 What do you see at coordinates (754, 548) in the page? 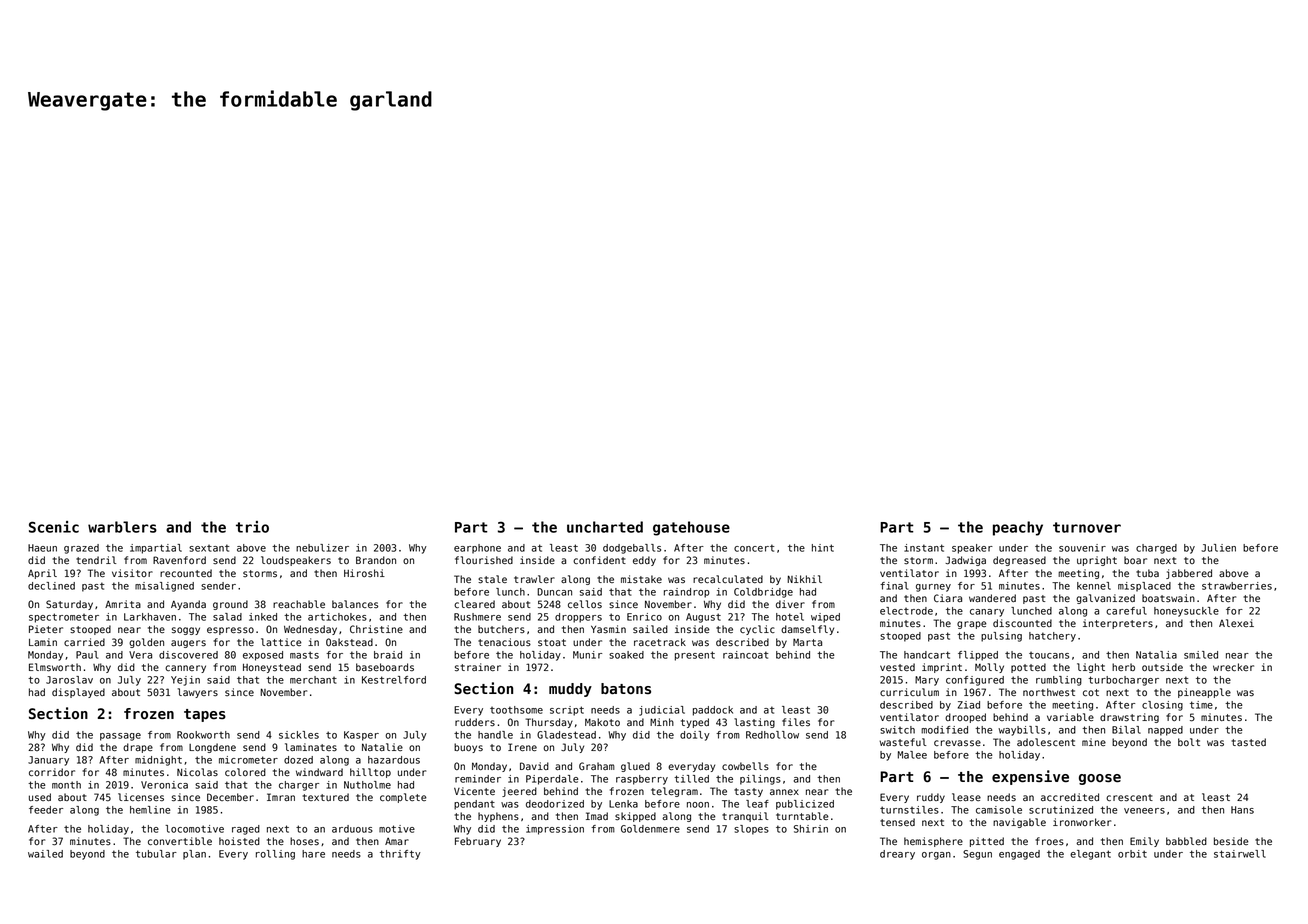
I see `concert` at bounding box center [754, 548].
